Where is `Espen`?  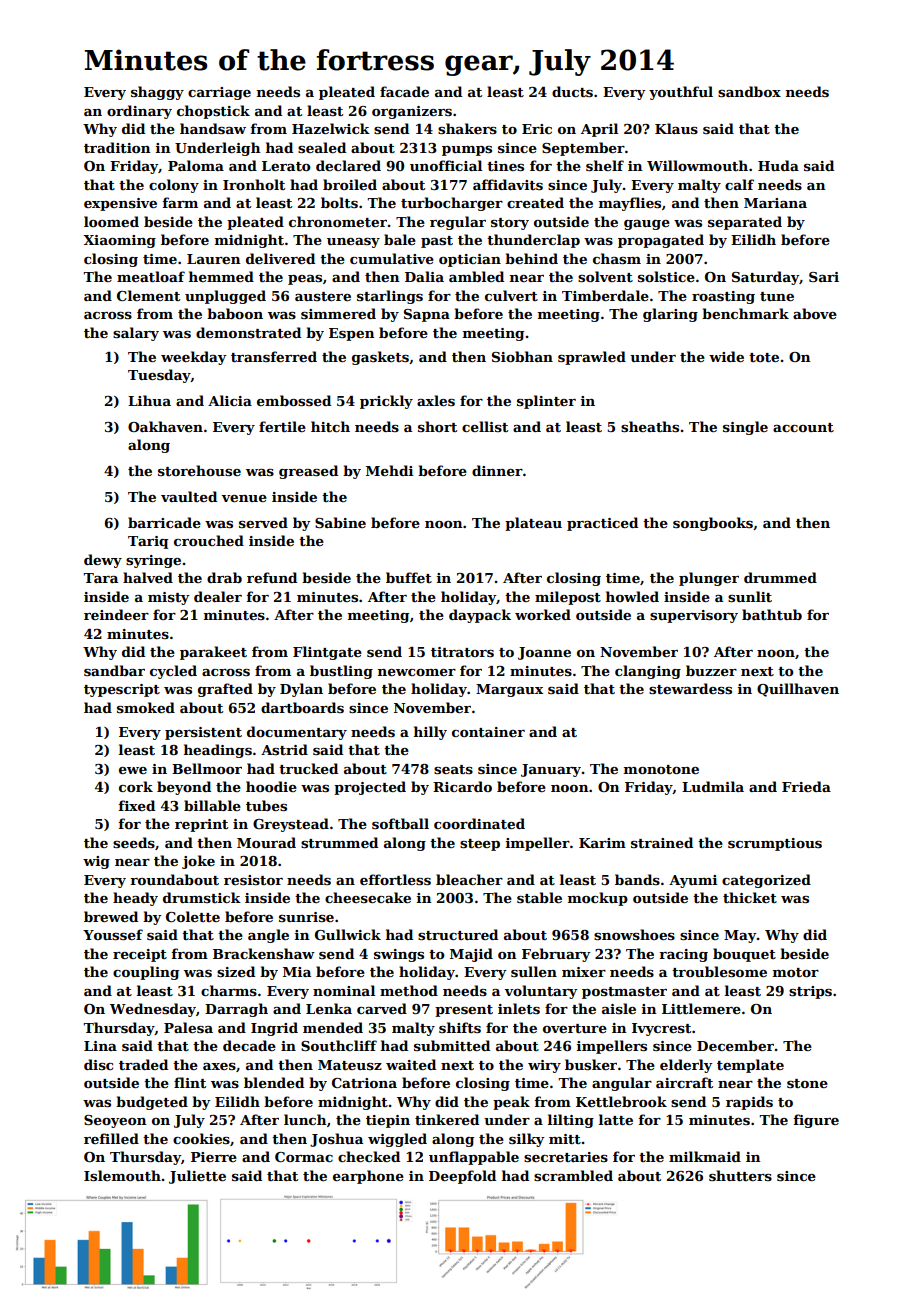 Espen is located at coordinates (352, 334).
